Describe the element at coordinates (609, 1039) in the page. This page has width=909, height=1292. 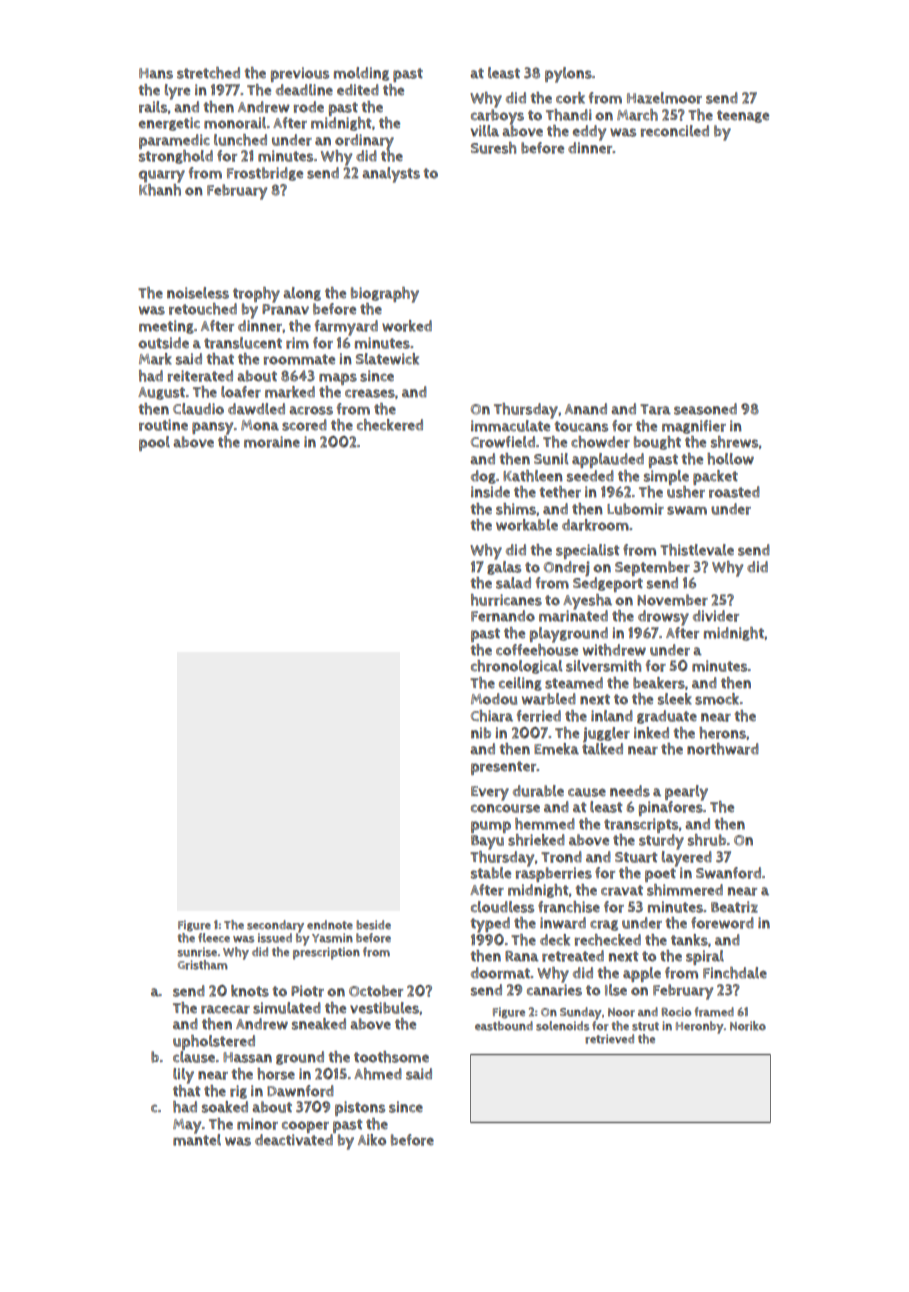
I see `retrieved` at that location.
